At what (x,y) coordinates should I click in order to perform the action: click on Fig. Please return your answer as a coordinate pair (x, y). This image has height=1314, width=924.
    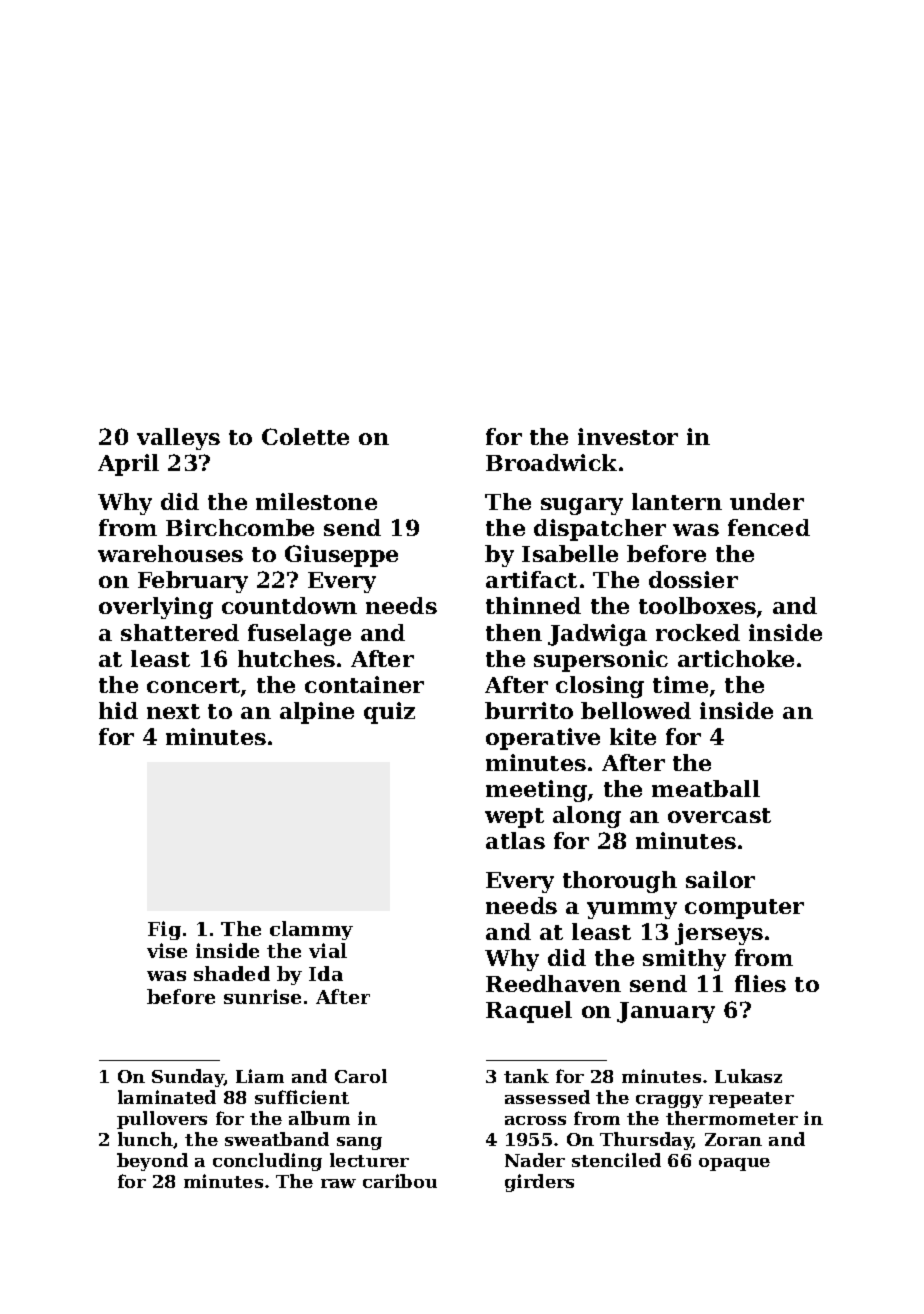
    Looking at the image, I should click on (164, 930).
